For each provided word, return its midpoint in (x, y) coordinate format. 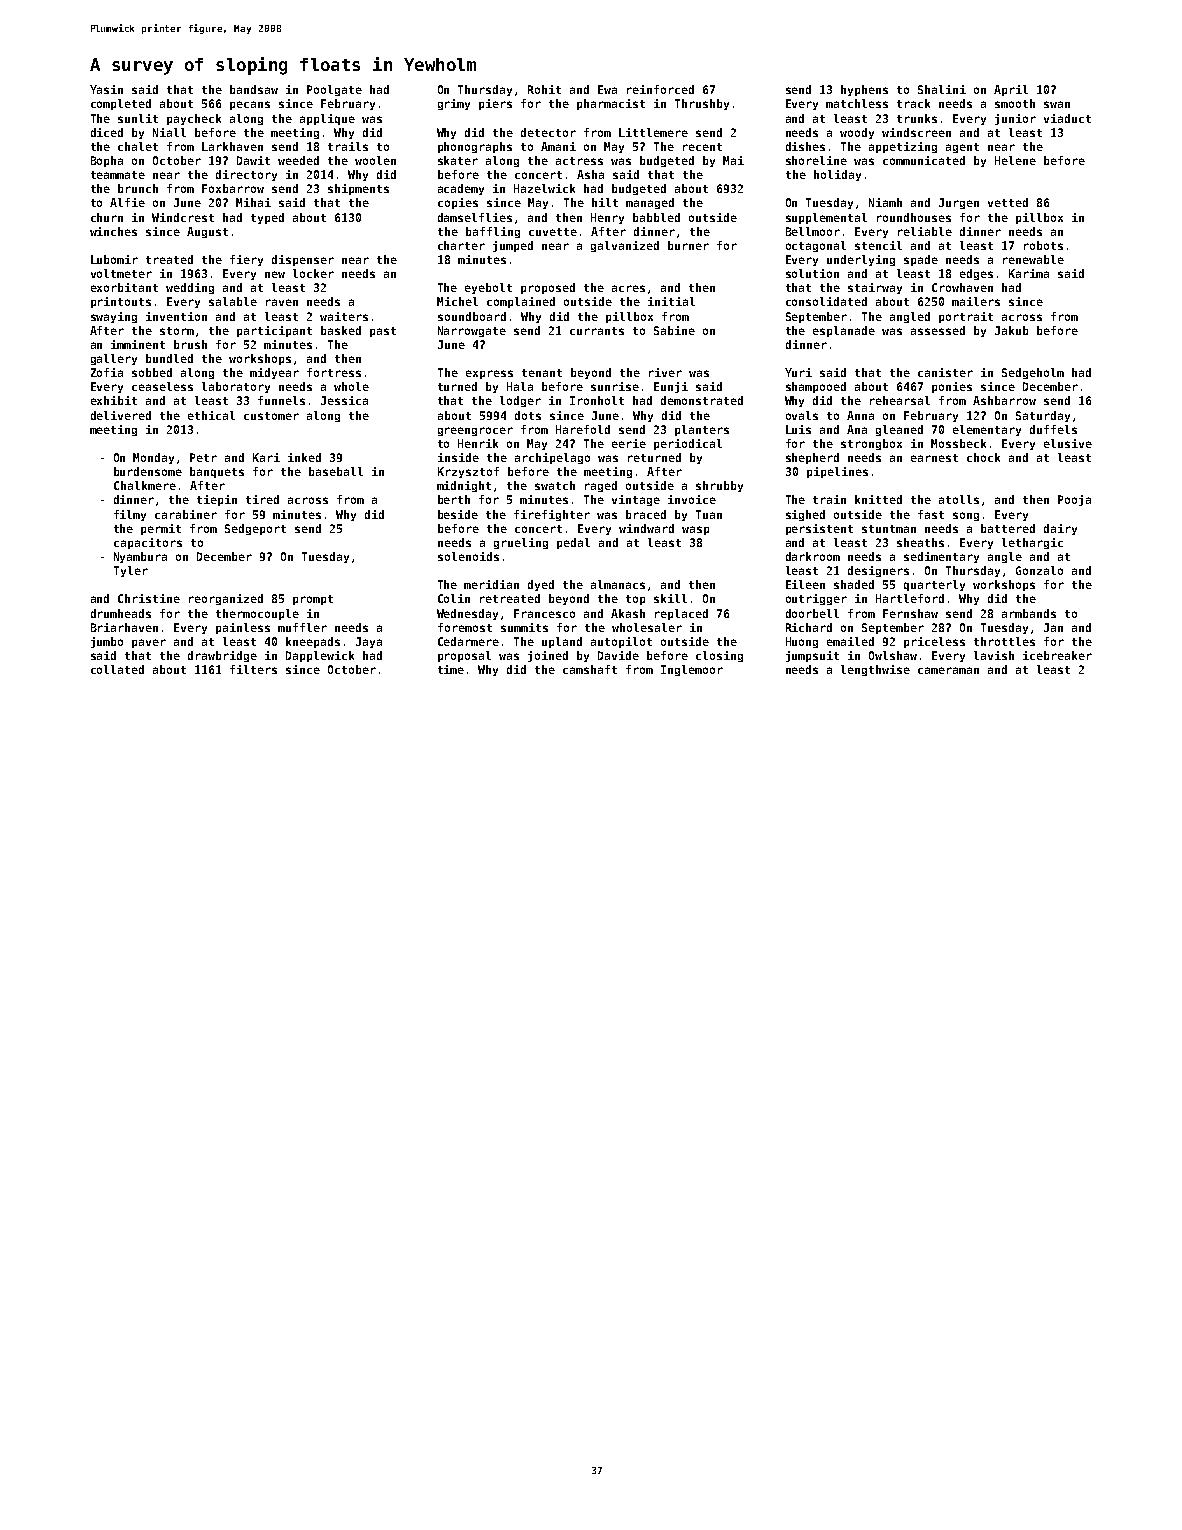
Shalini (942, 89)
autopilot (621, 642)
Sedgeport (255, 529)
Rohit (544, 89)
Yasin (106, 89)
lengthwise (875, 670)
